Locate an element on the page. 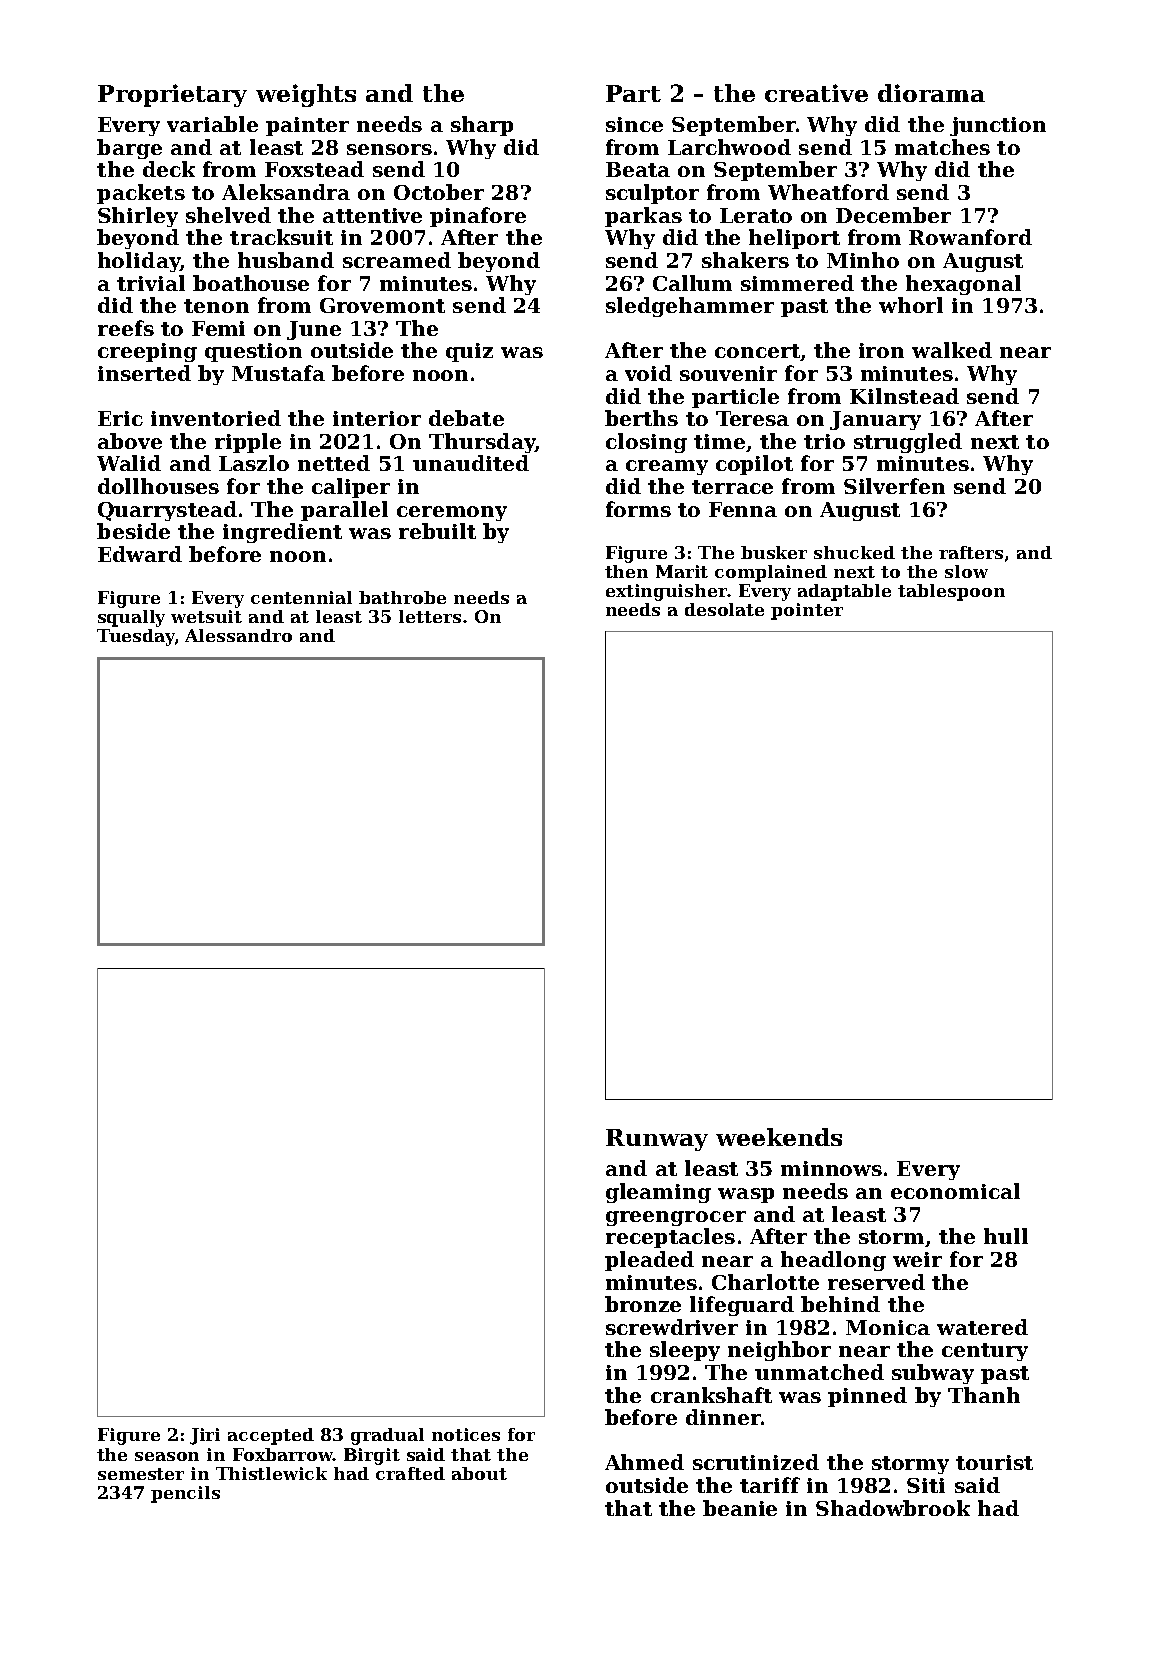 The height and width of the page is (1665, 1150). about is located at coordinates (479, 1473).
